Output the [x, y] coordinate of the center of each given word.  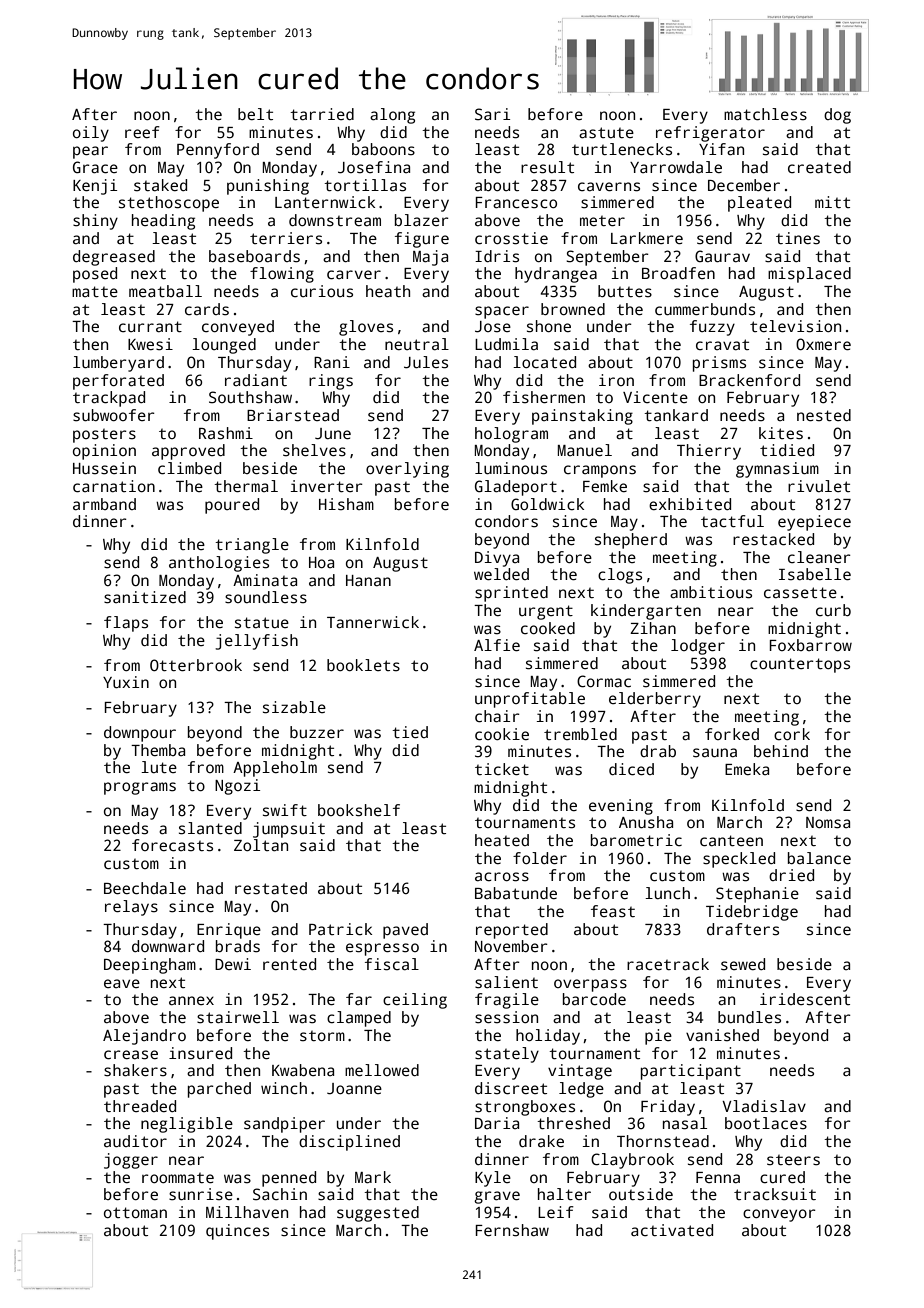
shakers [135, 1070]
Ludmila [506, 344]
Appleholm [275, 769]
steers [793, 1160]
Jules [426, 362]
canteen [731, 841]
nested [824, 415]
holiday [548, 1037]
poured [232, 506]
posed [95, 275]
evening [621, 807]
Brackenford [749, 380]
